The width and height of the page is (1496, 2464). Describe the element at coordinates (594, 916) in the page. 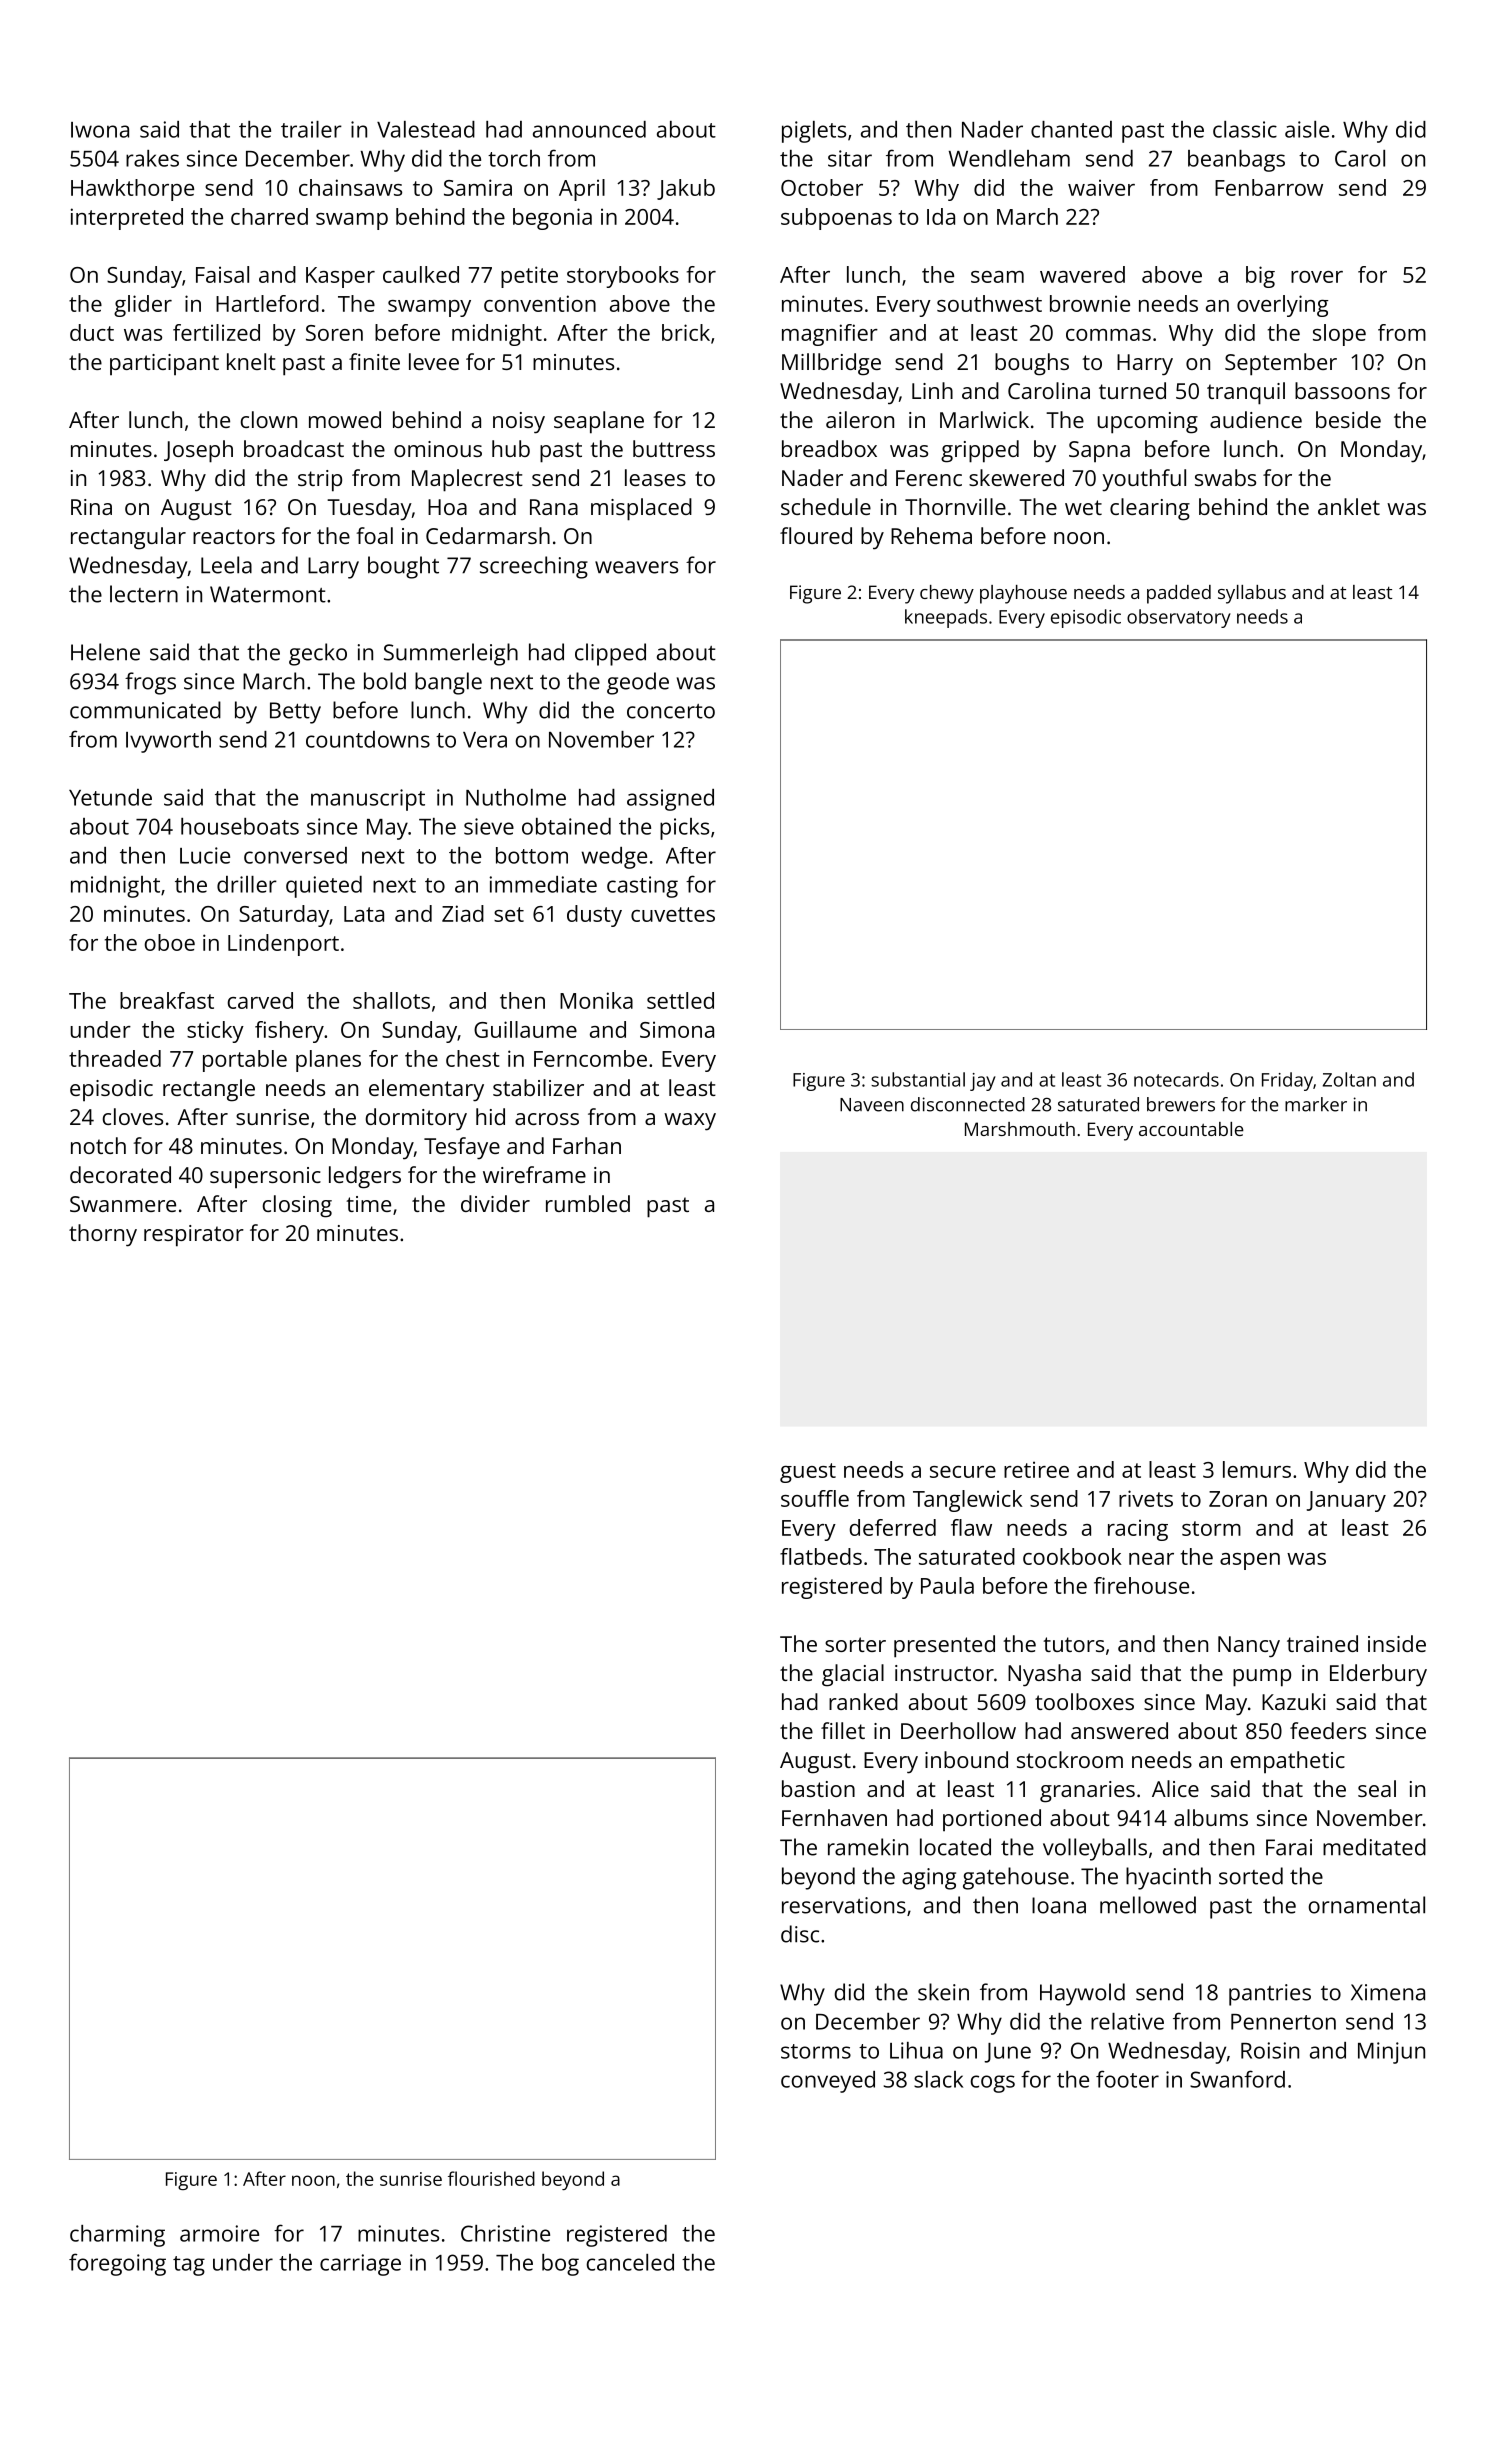

I see `dusty` at that location.
